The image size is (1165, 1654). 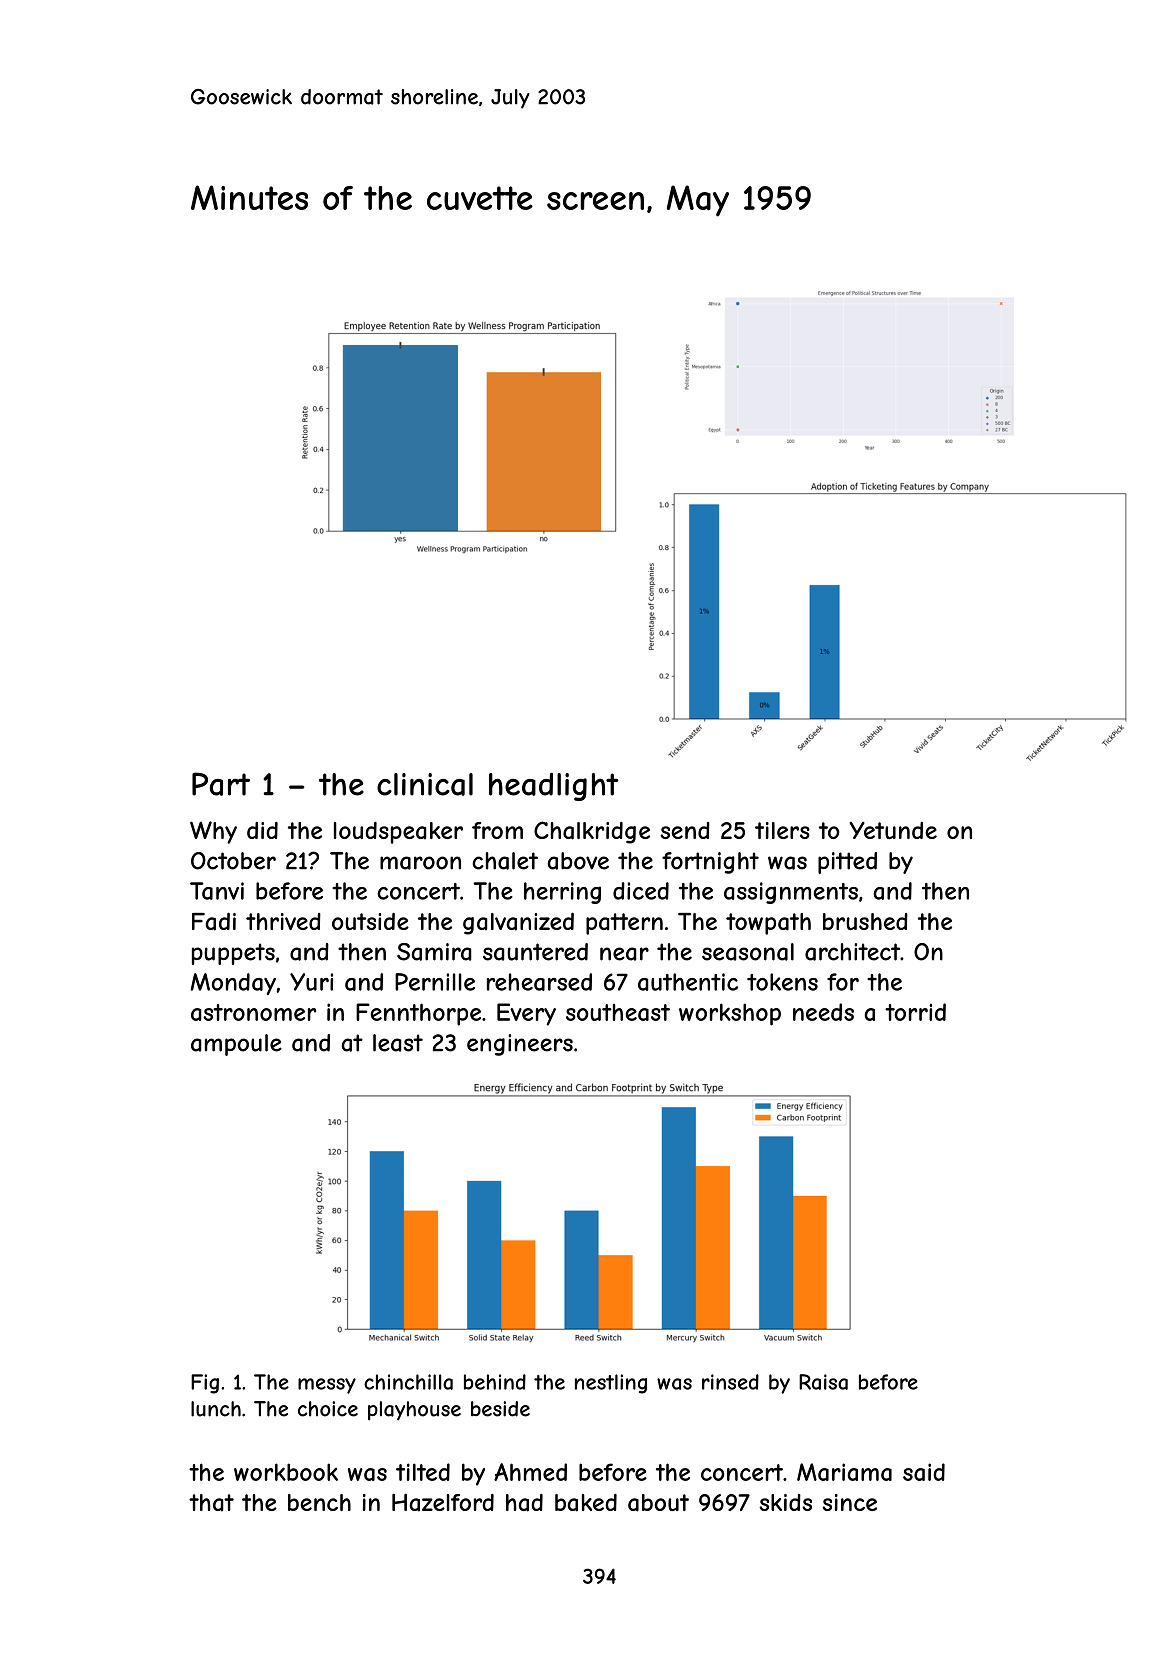 I want to click on sauntered, so click(x=535, y=952).
